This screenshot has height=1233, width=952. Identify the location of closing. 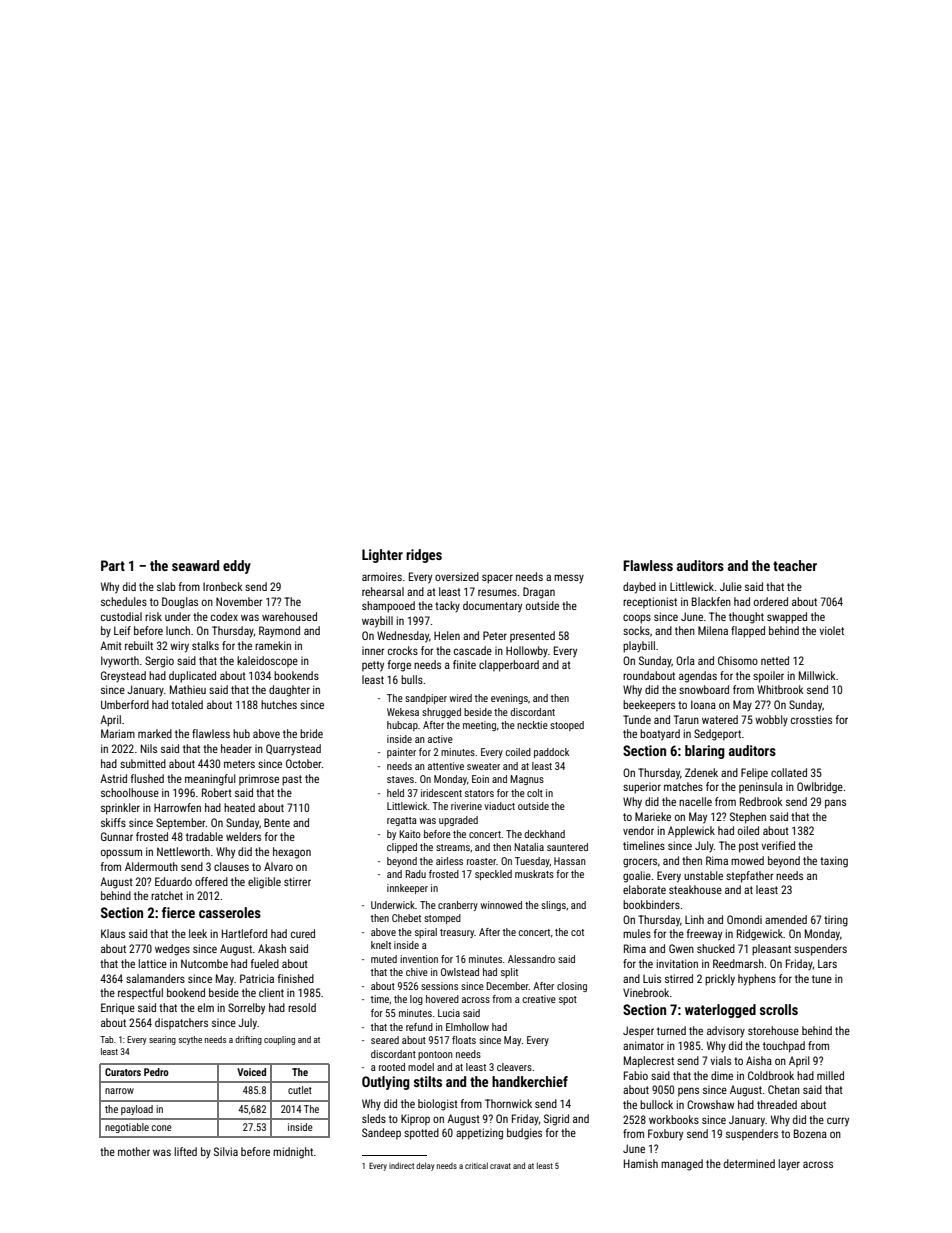
(572, 987).
